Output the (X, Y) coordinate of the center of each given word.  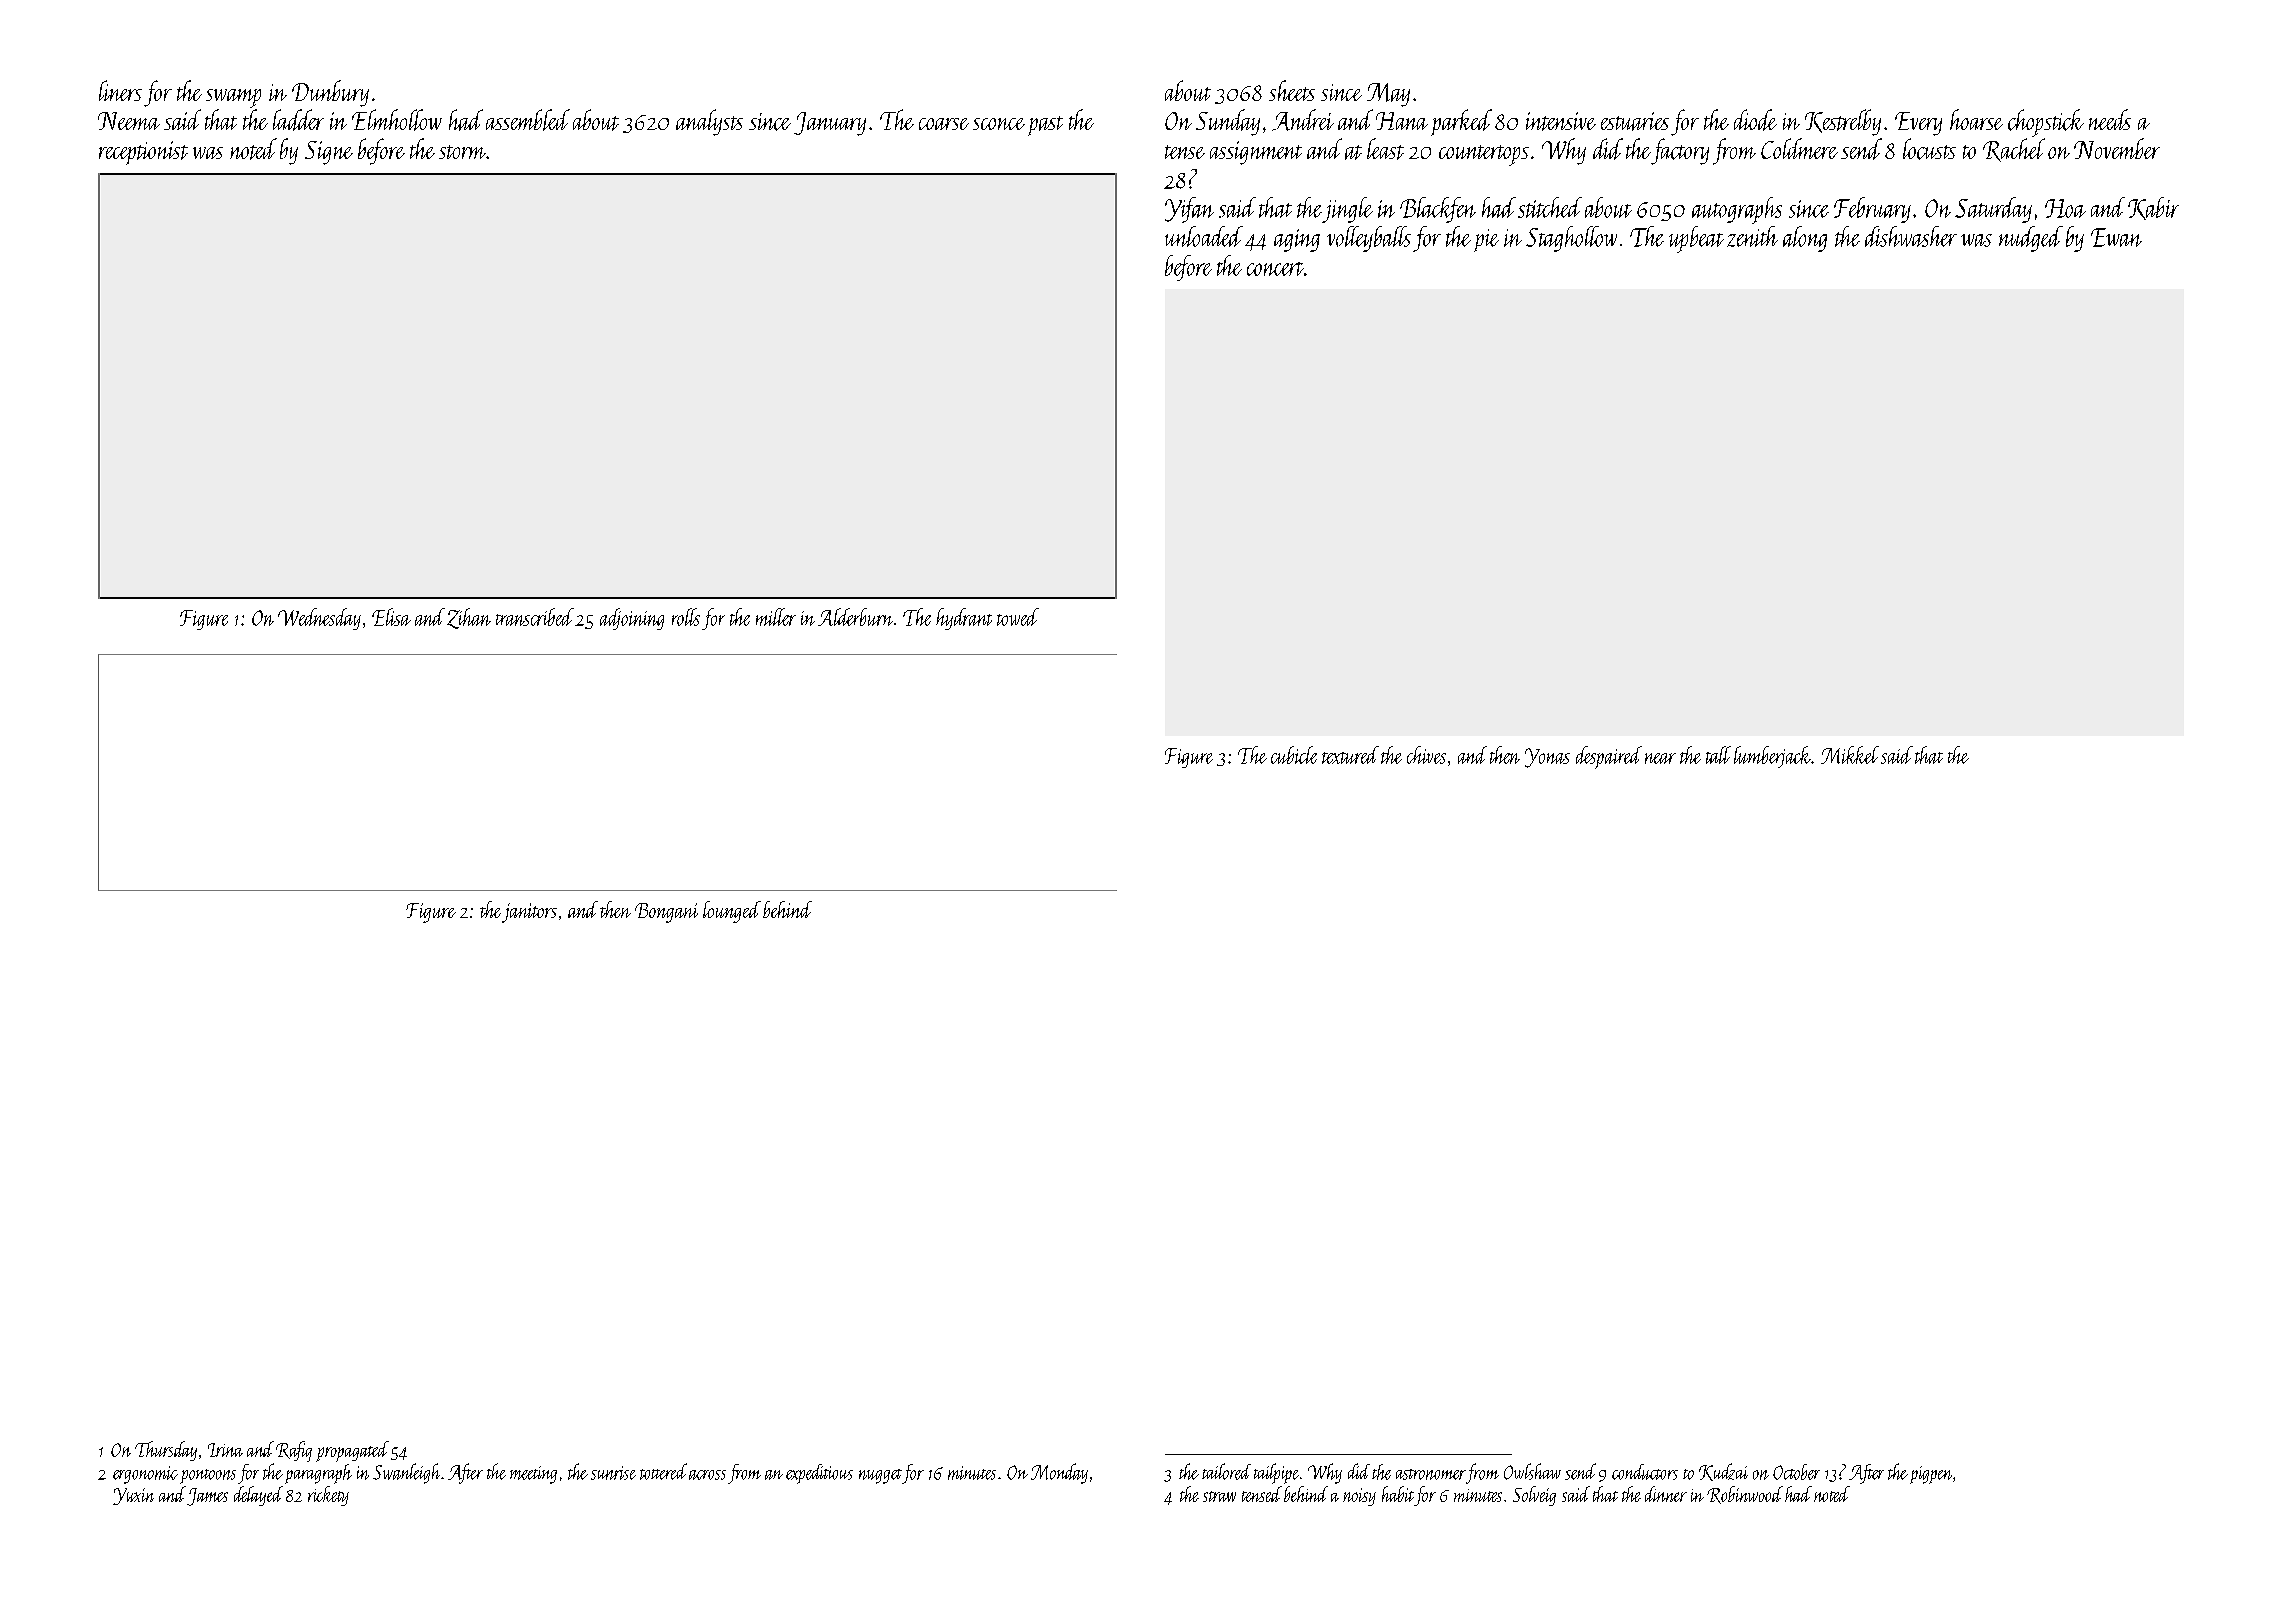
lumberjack (1772, 757)
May (1388, 95)
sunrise (613, 1473)
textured (1350, 755)
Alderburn (855, 617)
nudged (2031, 239)
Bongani (666, 913)
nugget (880, 1476)
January (830, 124)
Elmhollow (397, 120)
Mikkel (1850, 755)
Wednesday (319, 619)
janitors (529, 913)
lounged (732, 912)
